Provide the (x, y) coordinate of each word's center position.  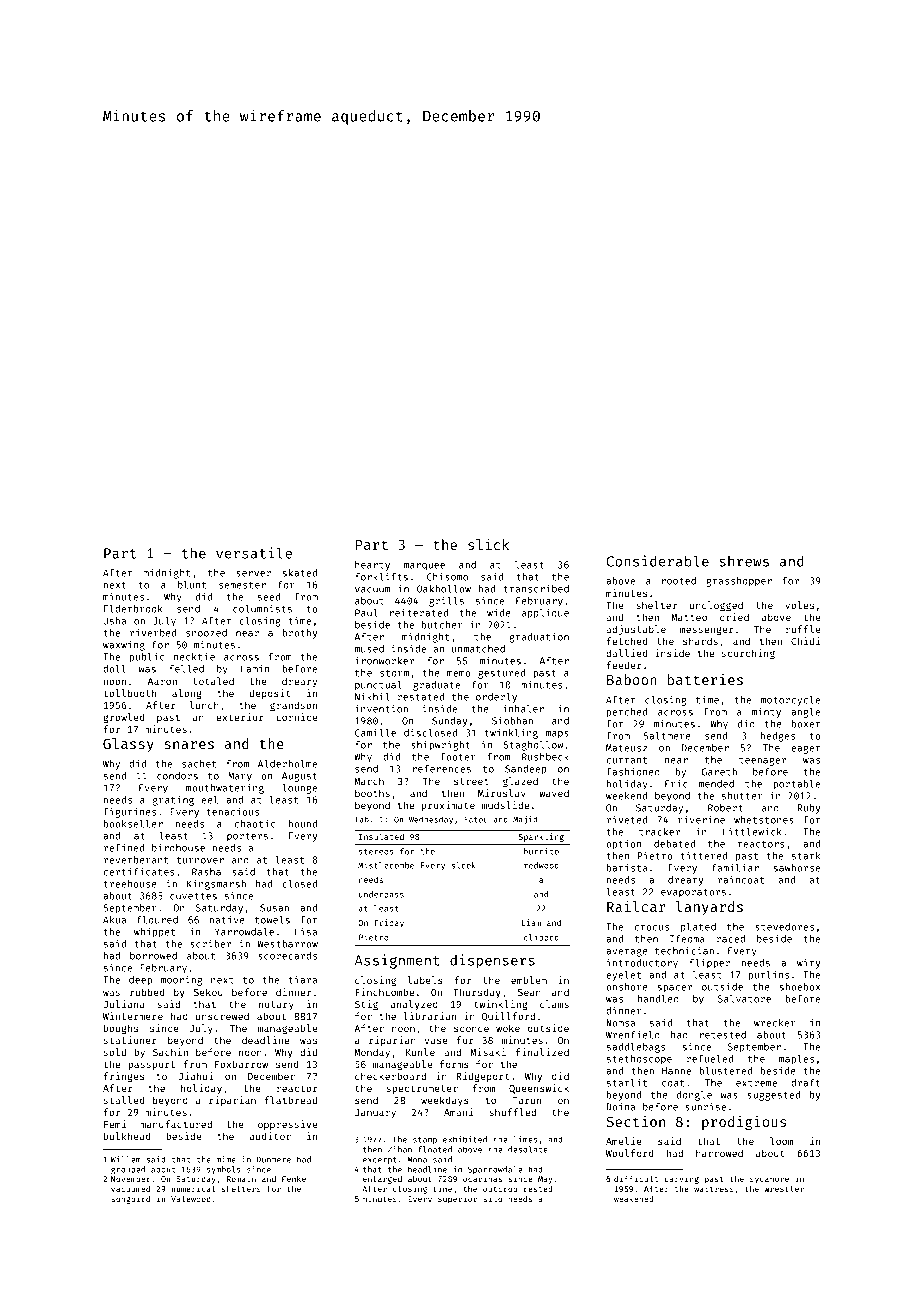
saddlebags (636, 1048)
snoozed (206, 633)
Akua (114, 920)
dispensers (492, 961)
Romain (241, 1178)
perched (627, 713)
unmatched (478, 649)
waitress (714, 1188)
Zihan (400, 1149)
